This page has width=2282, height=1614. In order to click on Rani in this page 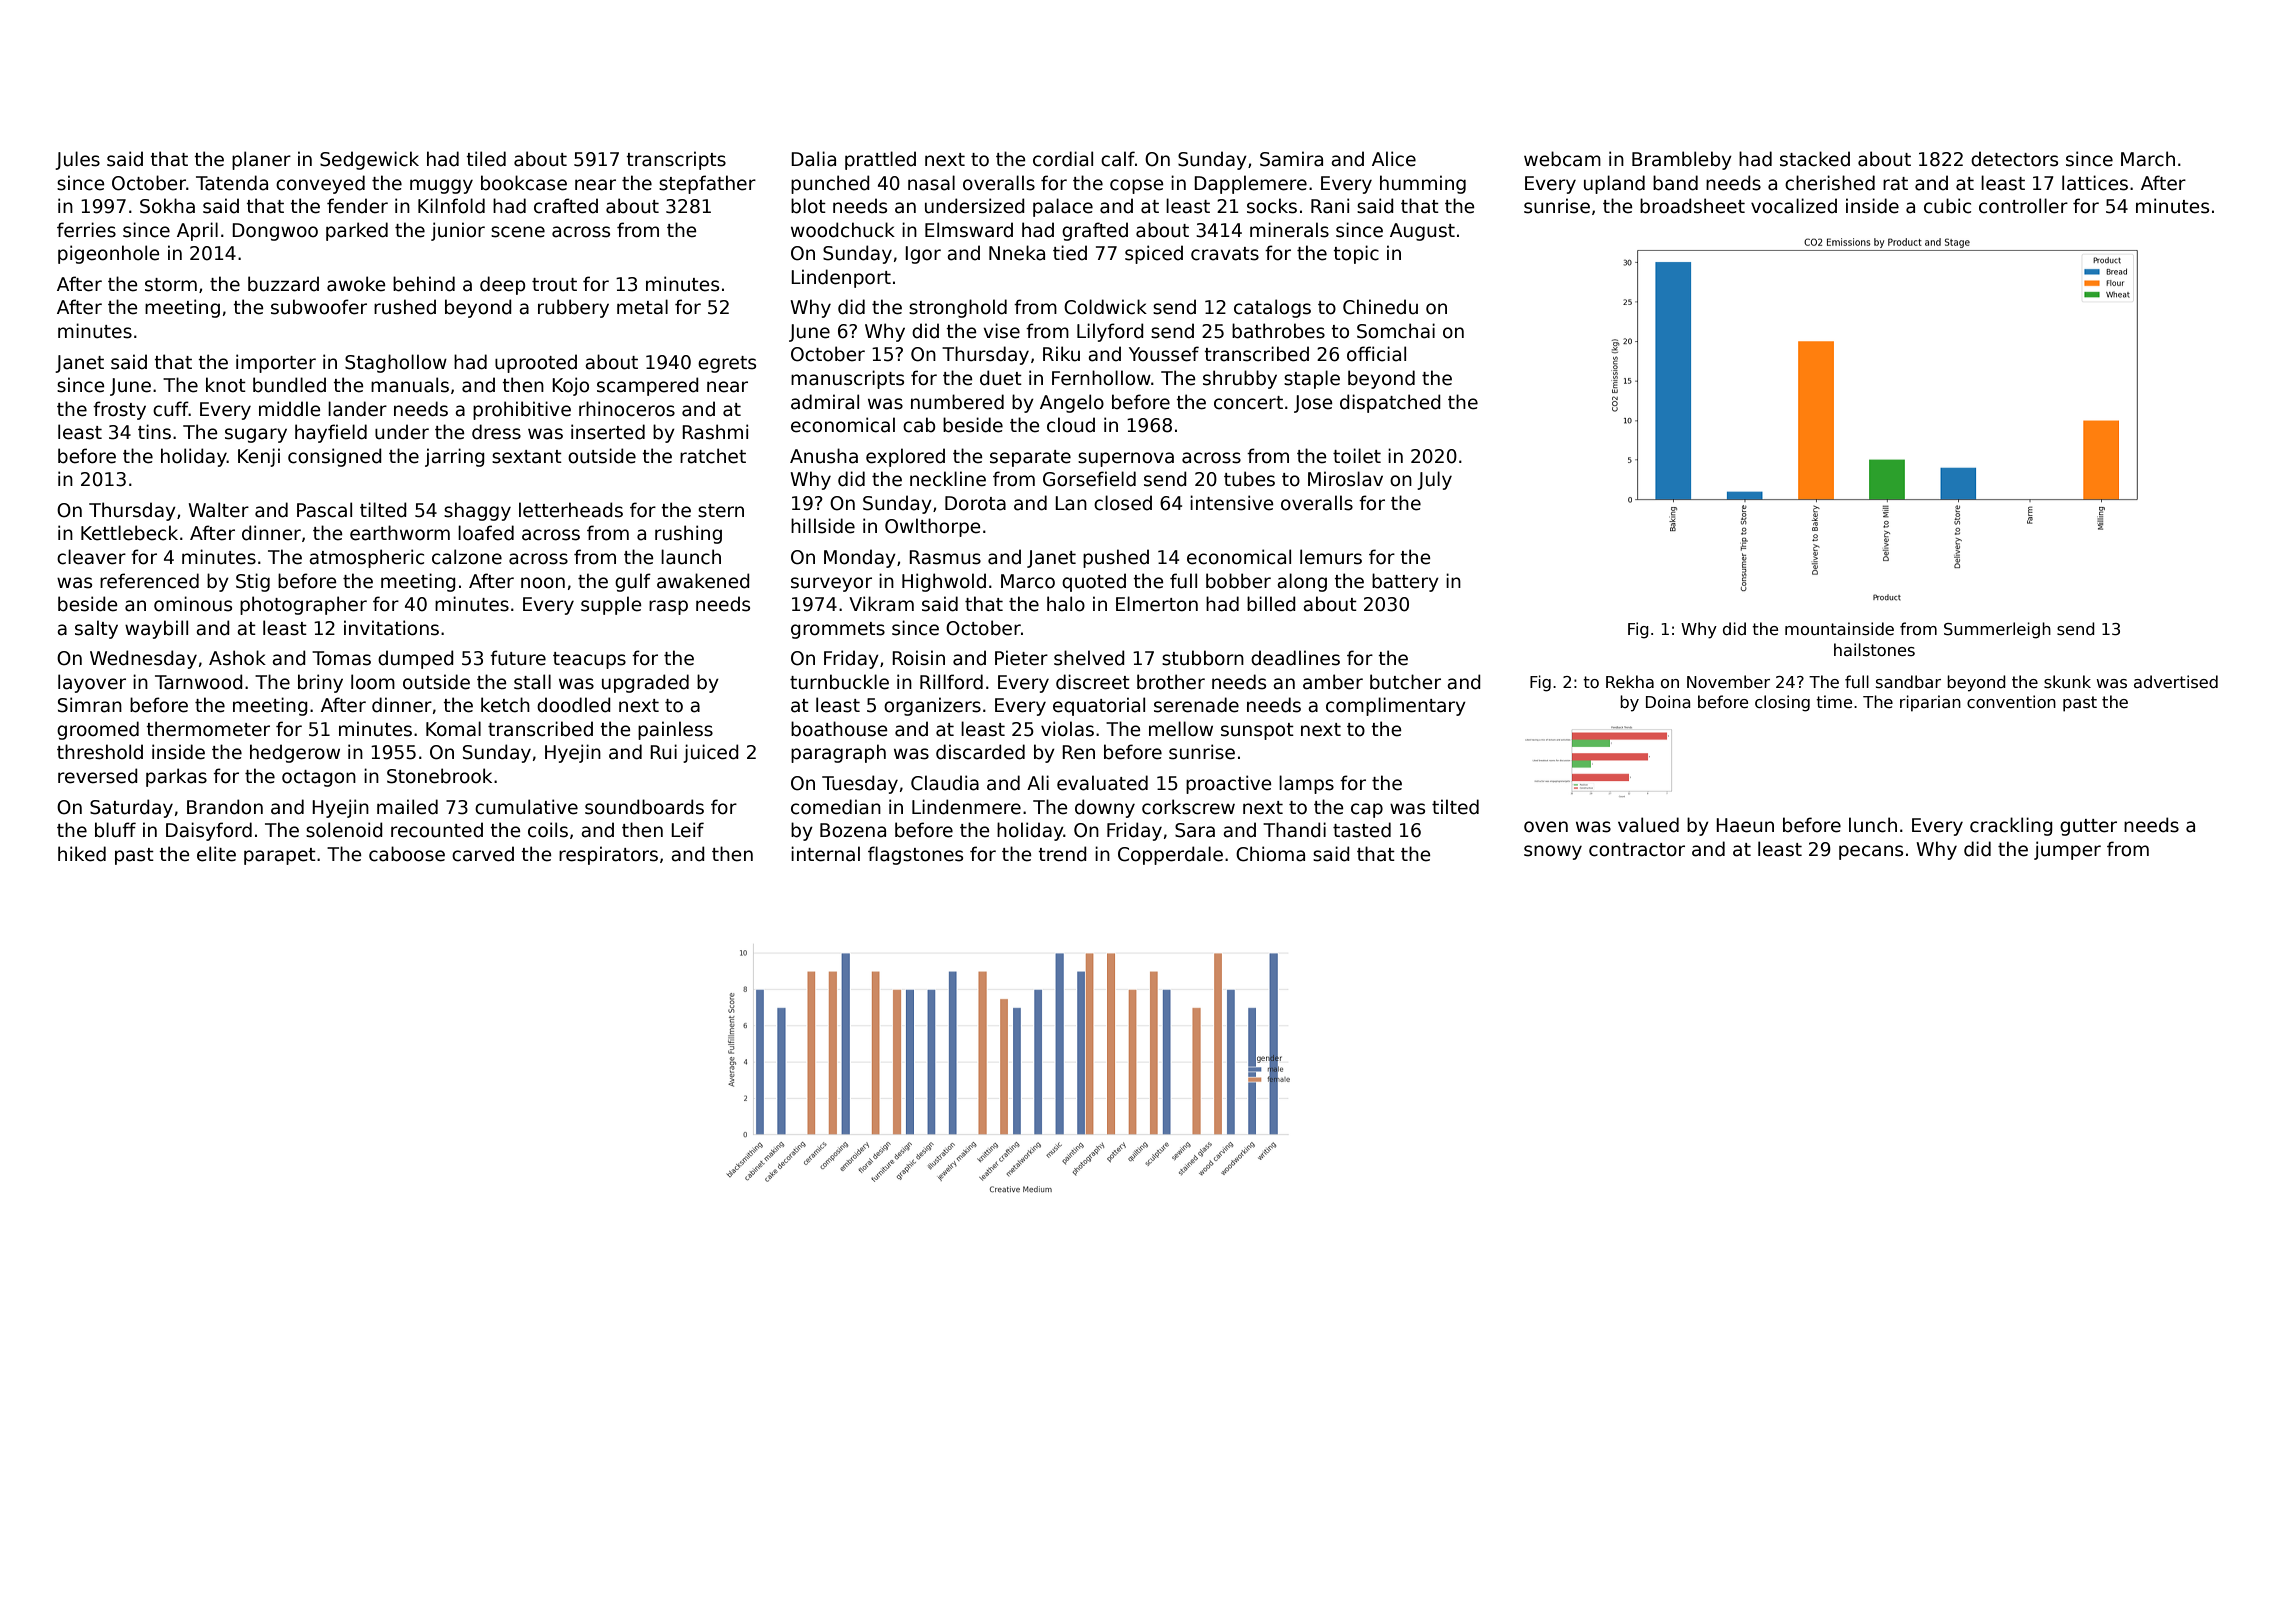, I will do `click(1330, 206)`.
